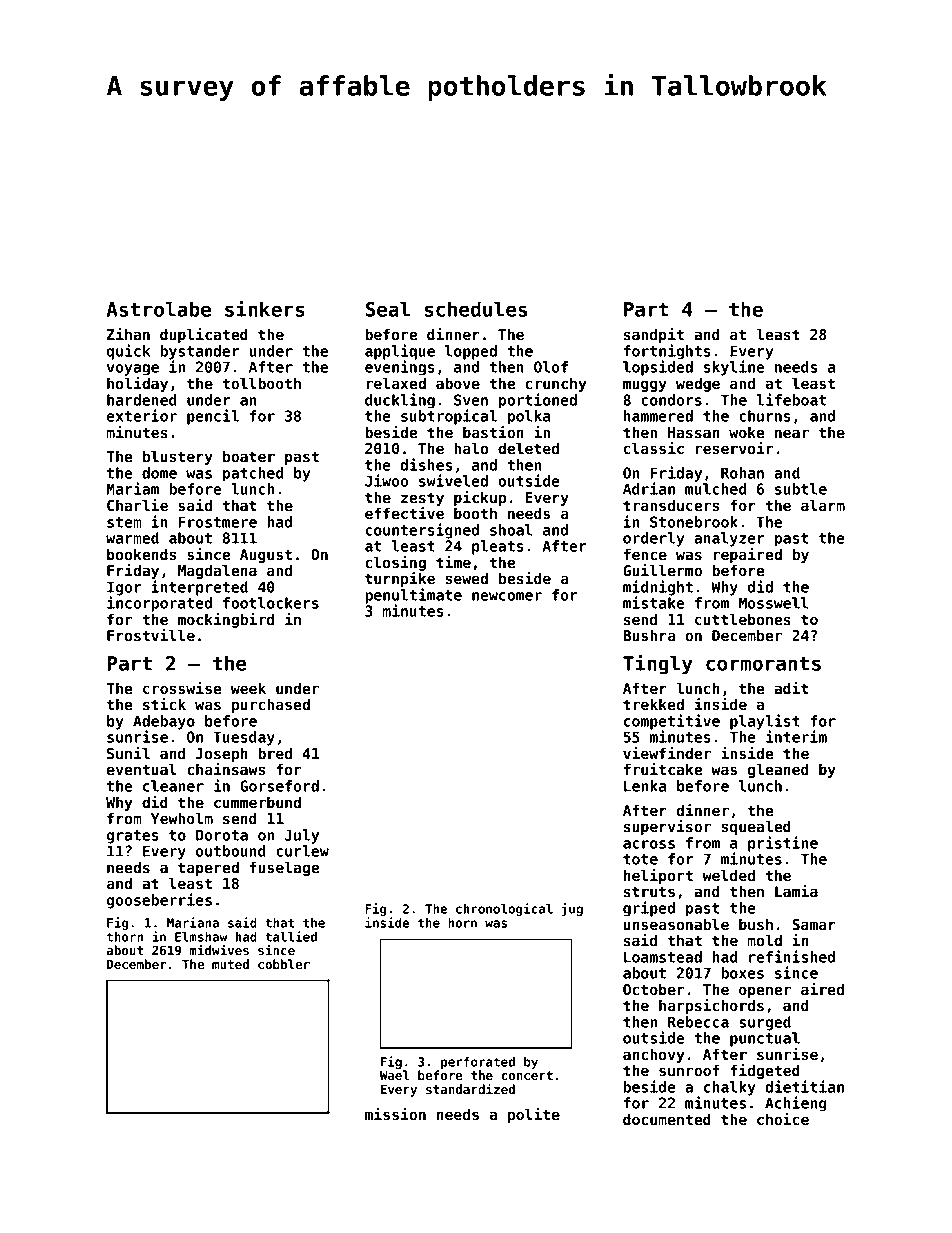 The image size is (952, 1233). What do you see at coordinates (199, 352) in the image?
I see `bystander` at bounding box center [199, 352].
